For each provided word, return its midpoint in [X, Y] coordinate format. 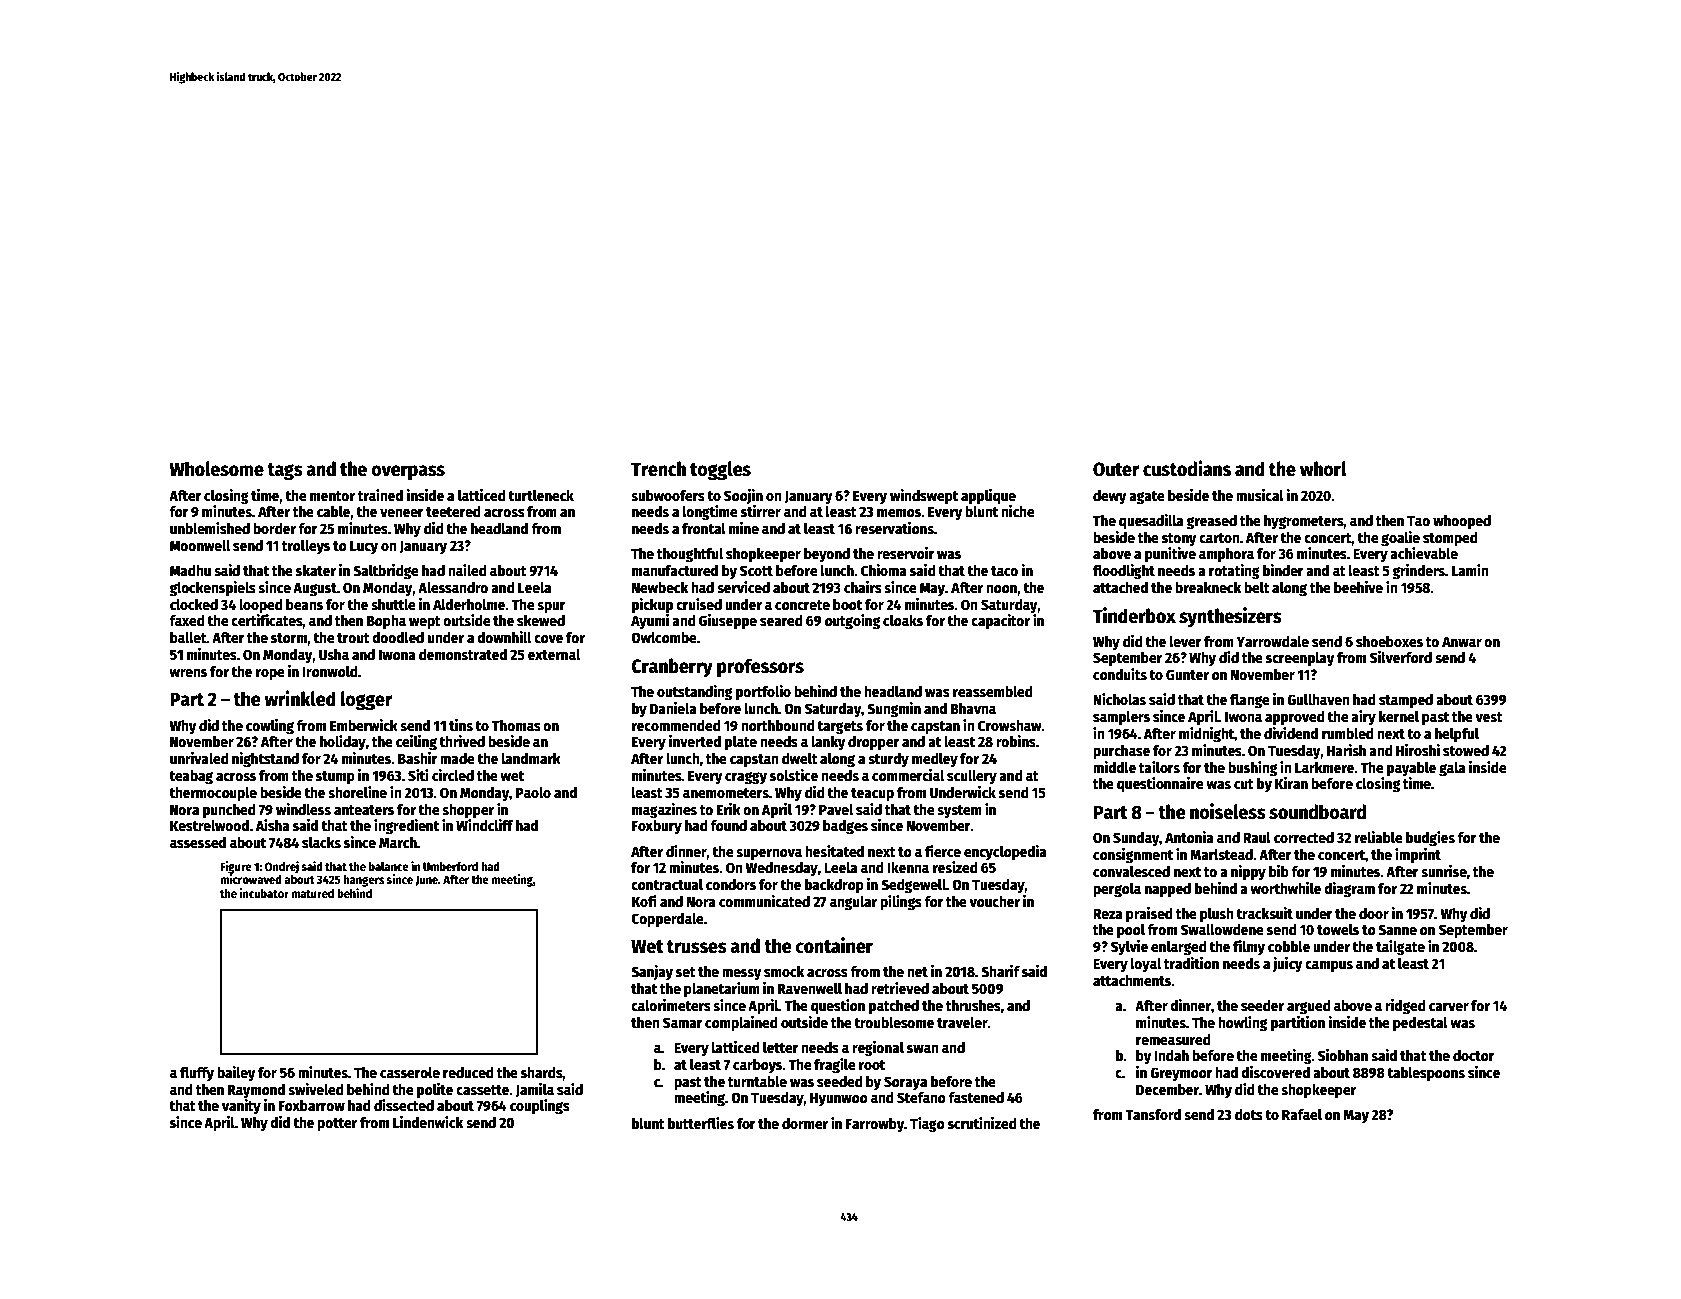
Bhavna [973, 708]
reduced [468, 1072]
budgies [1430, 839]
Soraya [905, 1083]
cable [333, 511]
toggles [720, 470]
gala [1452, 769]
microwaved [251, 879]
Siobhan [1343, 1055]
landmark [531, 758]
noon [1001, 589]
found [728, 825]
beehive [1358, 587]
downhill [504, 637]
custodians [1187, 468]
